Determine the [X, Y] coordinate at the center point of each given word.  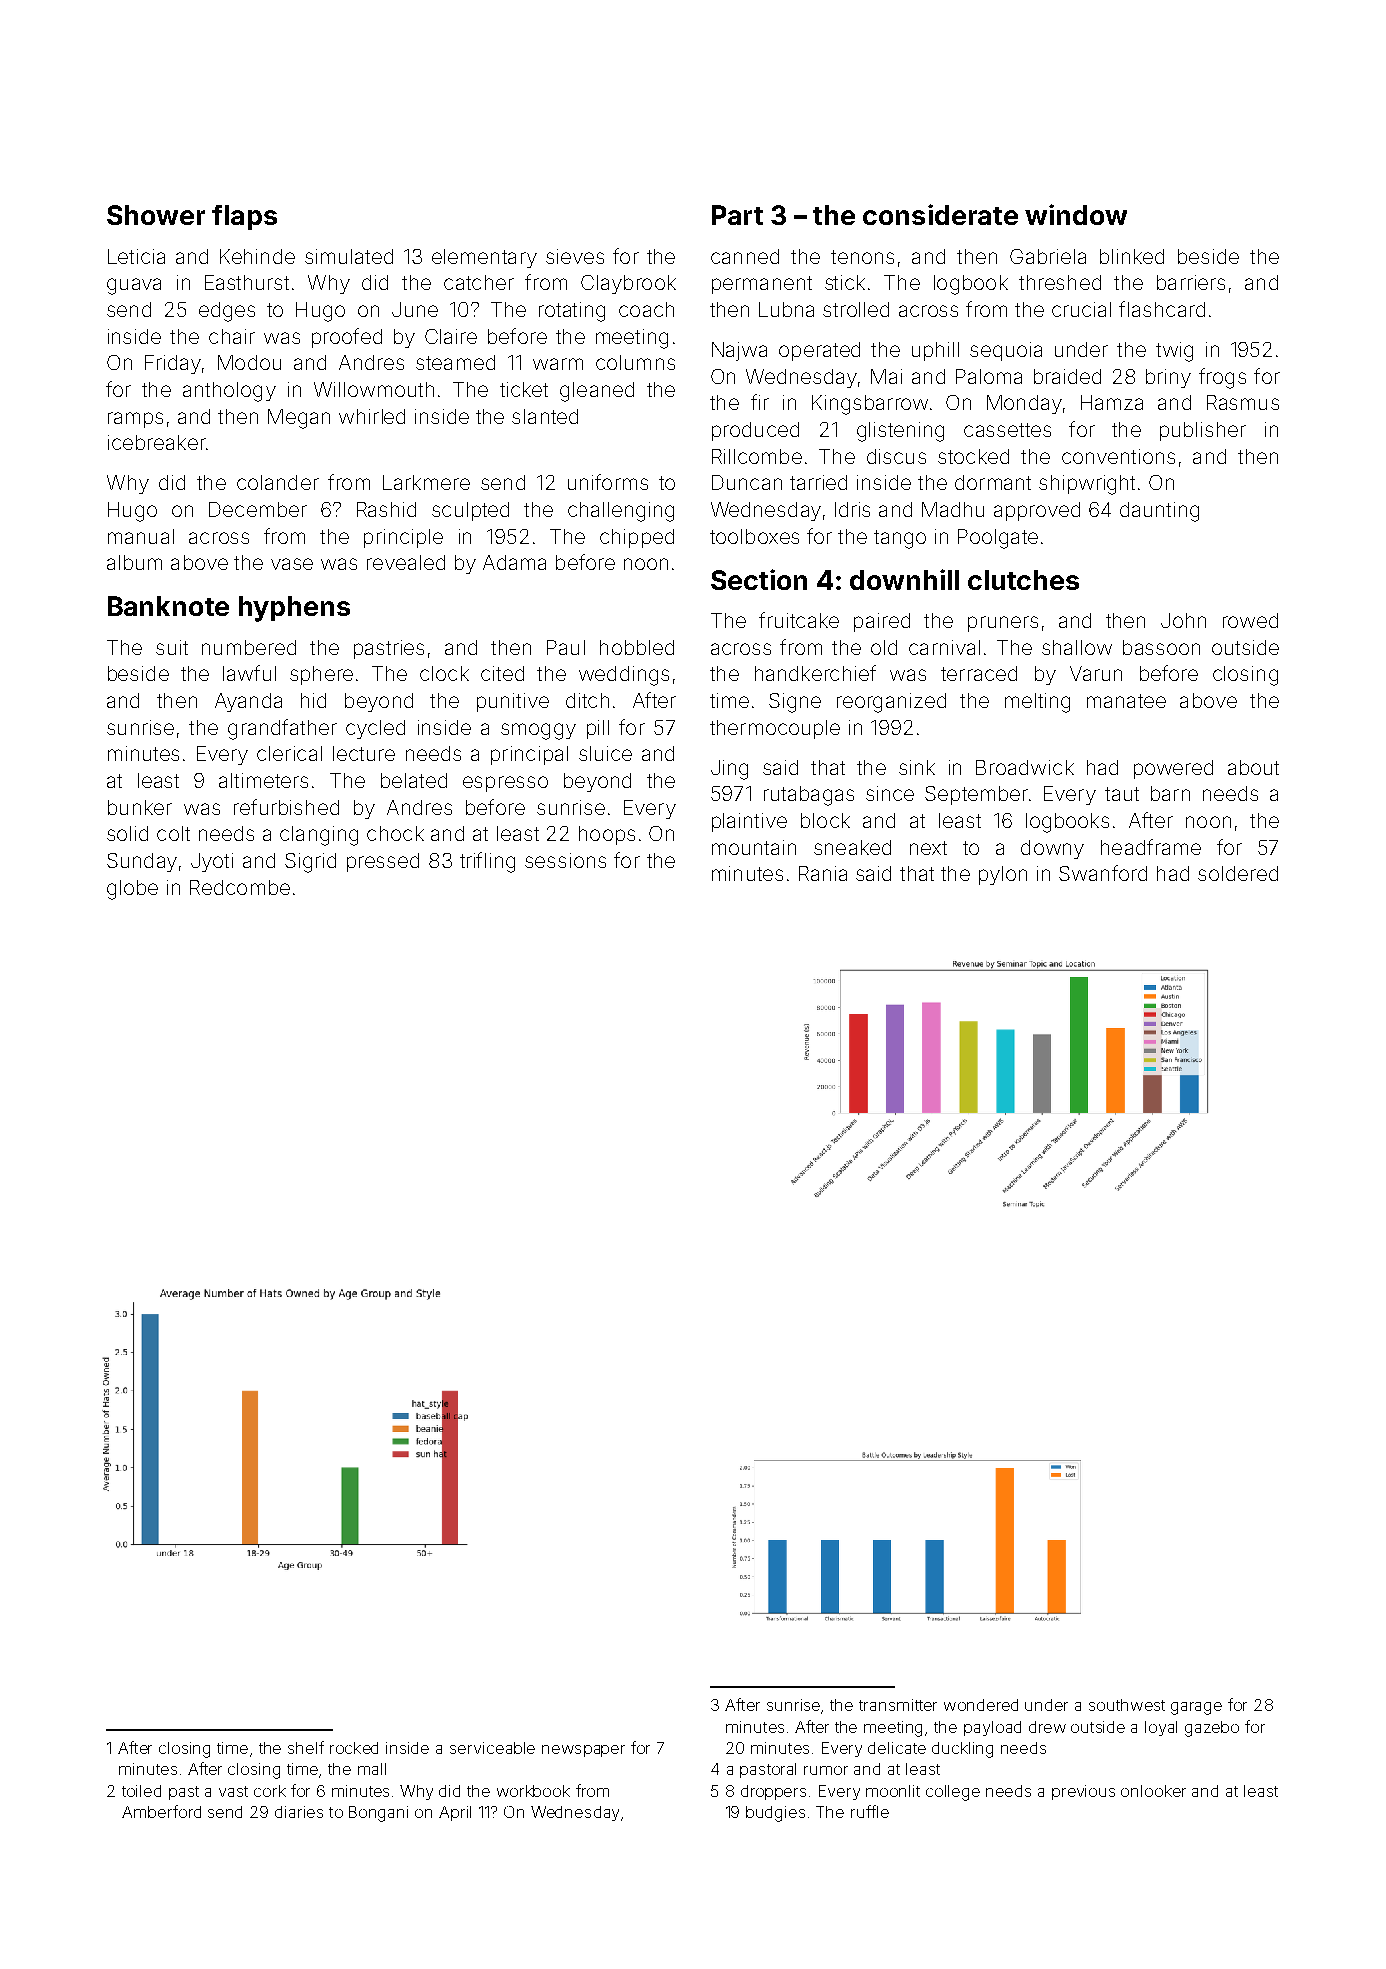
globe [132, 890]
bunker [140, 807]
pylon [1003, 875]
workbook [533, 1791]
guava [134, 286]
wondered [981, 1705]
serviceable [492, 1748]
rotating [572, 312]
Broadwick [1025, 767]
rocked [354, 1748]
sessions [565, 860]
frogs [1222, 378]
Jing [729, 770]
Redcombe [240, 887]
